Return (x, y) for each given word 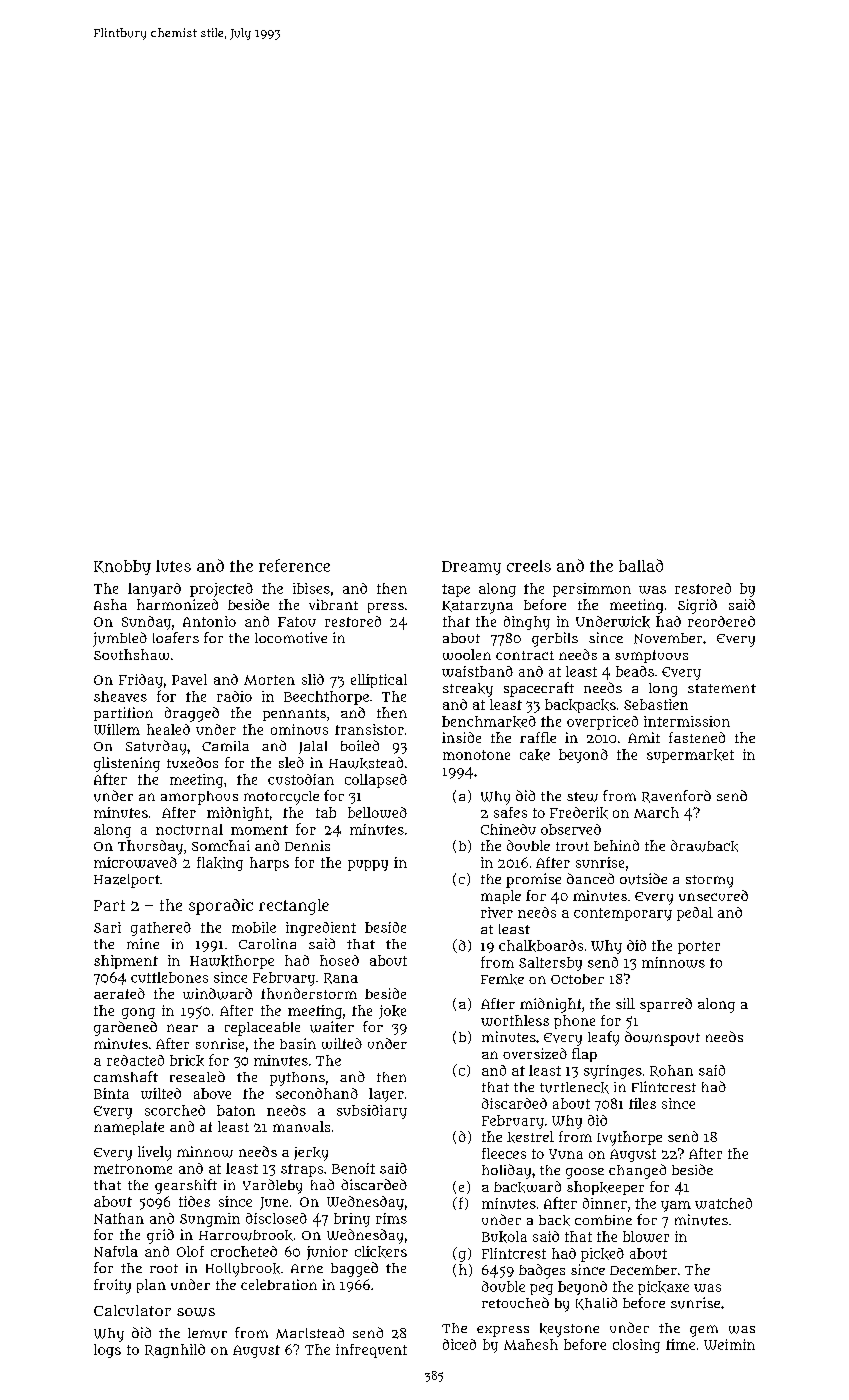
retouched (515, 1302)
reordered (721, 621)
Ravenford (676, 796)
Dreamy (471, 568)
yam (676, 1206)
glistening (127, 764)
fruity (112, 1286)
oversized (535, 1053)
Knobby (122, 567)
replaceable (262, 1029)
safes (510, 812)
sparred (666, 1005)
